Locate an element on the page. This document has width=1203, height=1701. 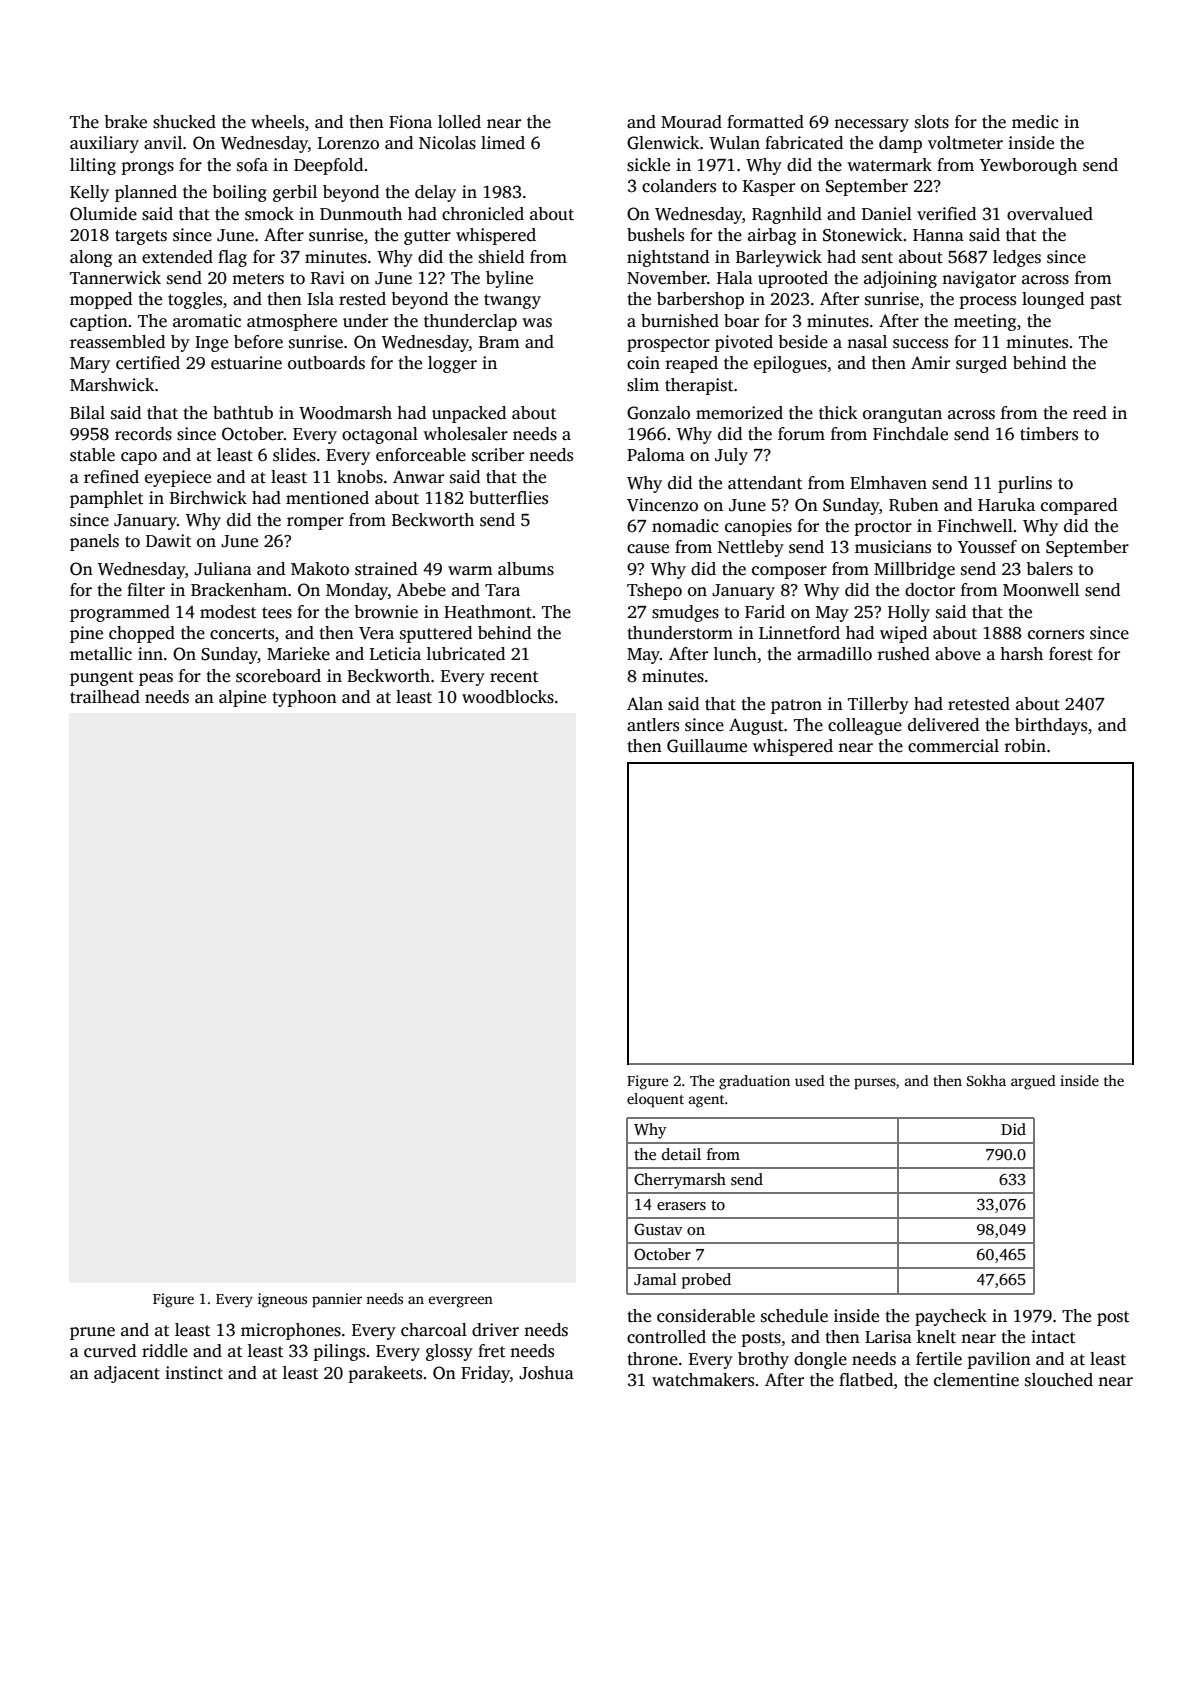
past is located at coordinates (1106, 301).
